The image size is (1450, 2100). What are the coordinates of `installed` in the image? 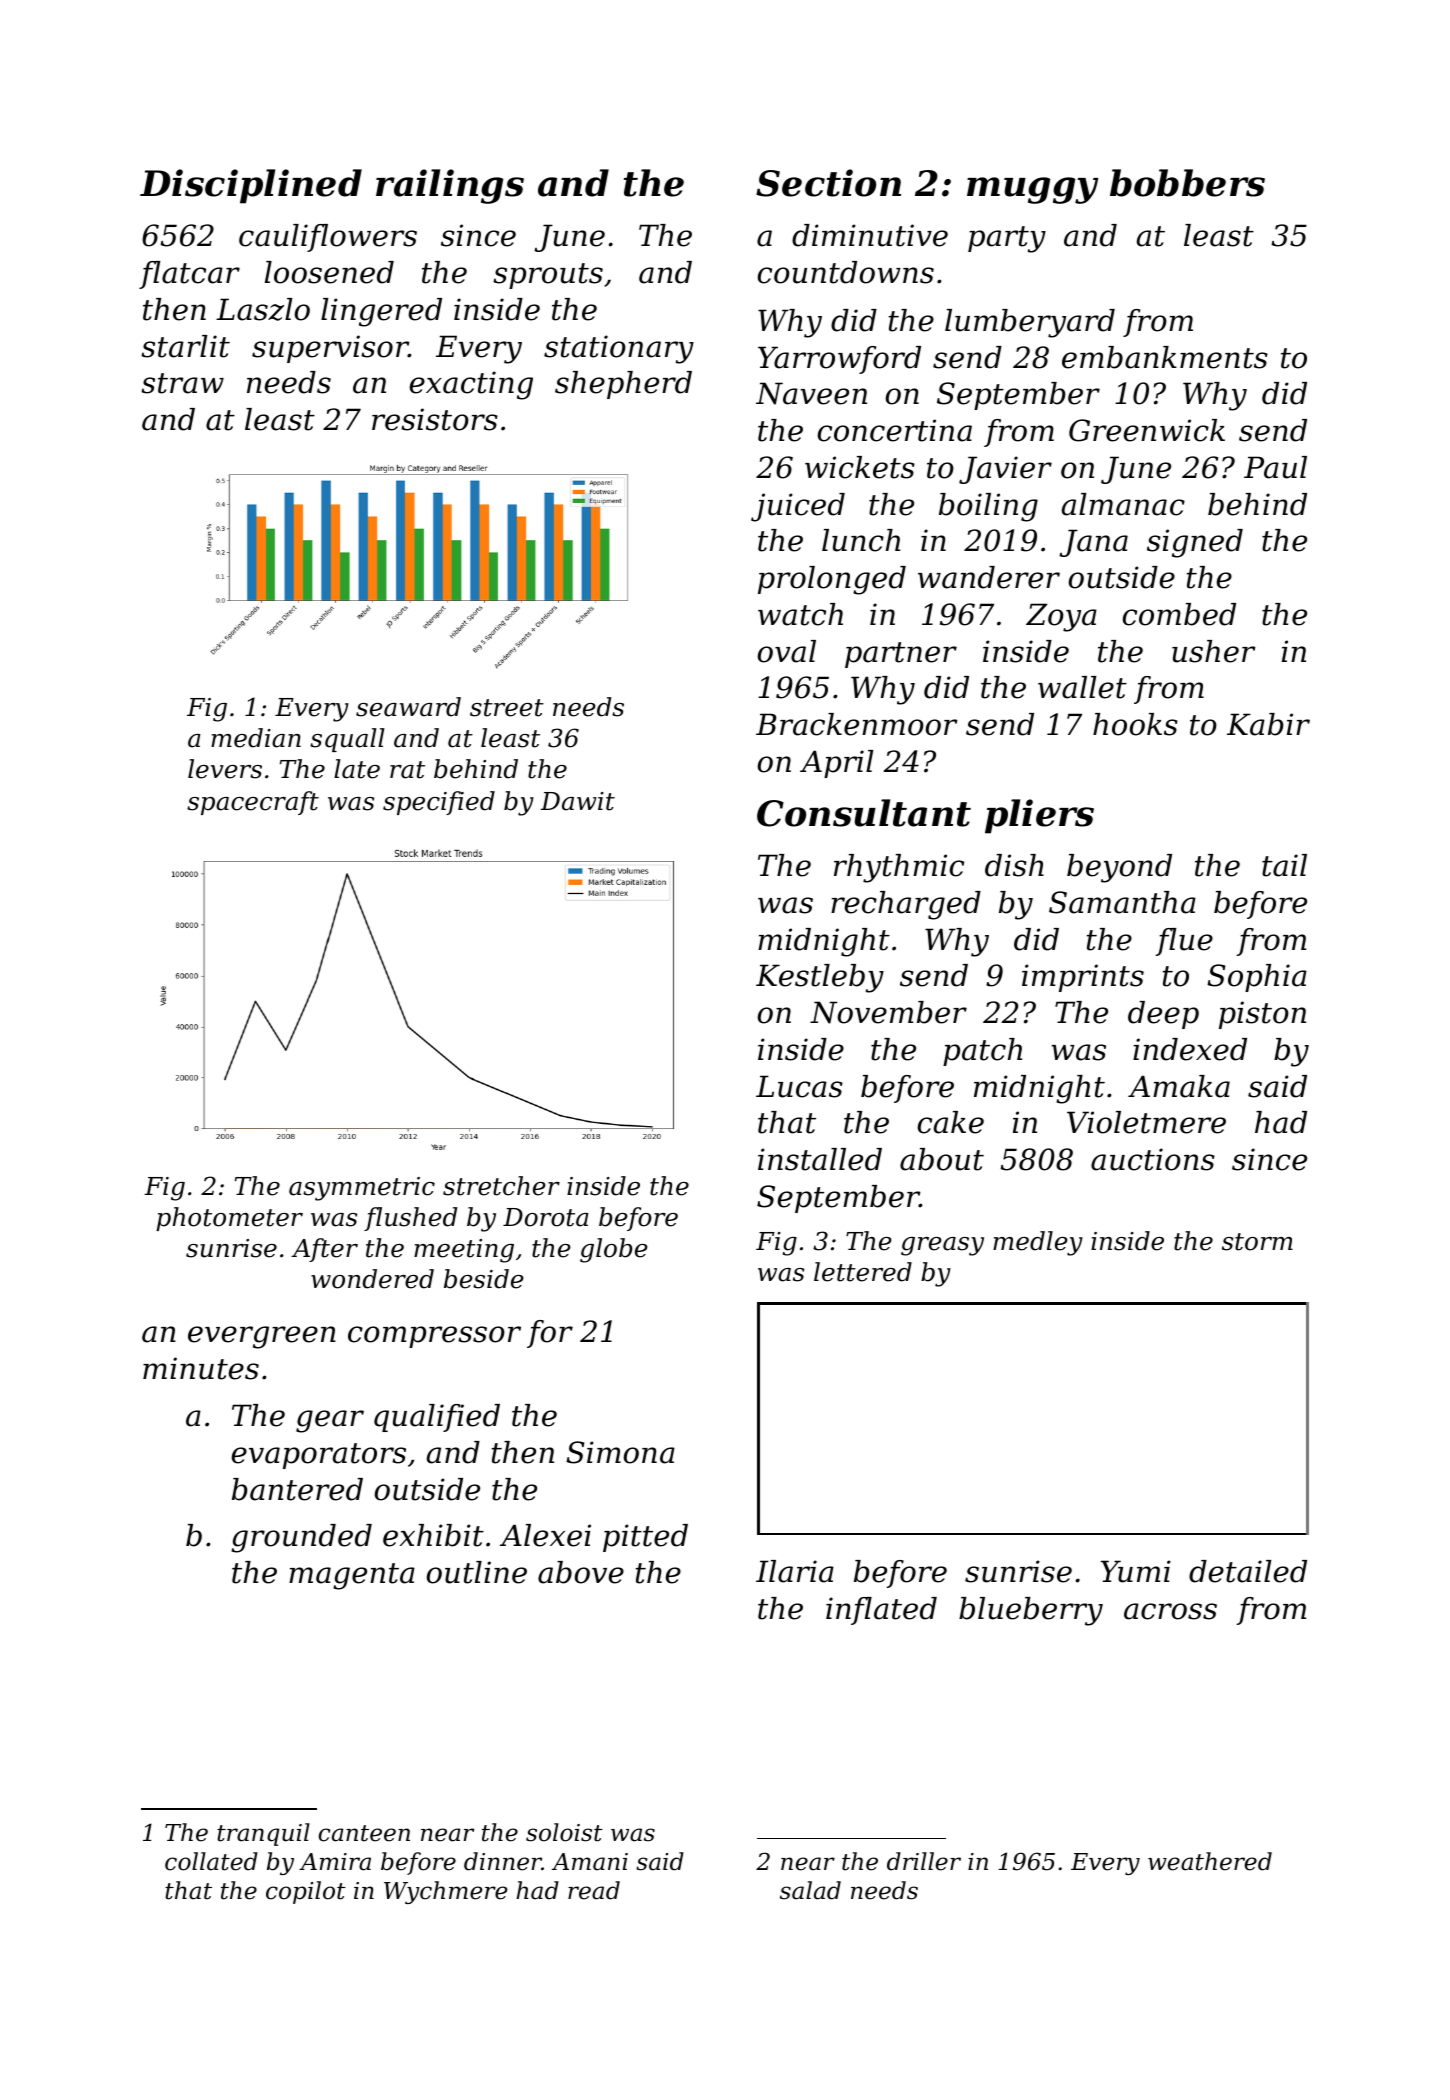 It's located at (820, 1159).
